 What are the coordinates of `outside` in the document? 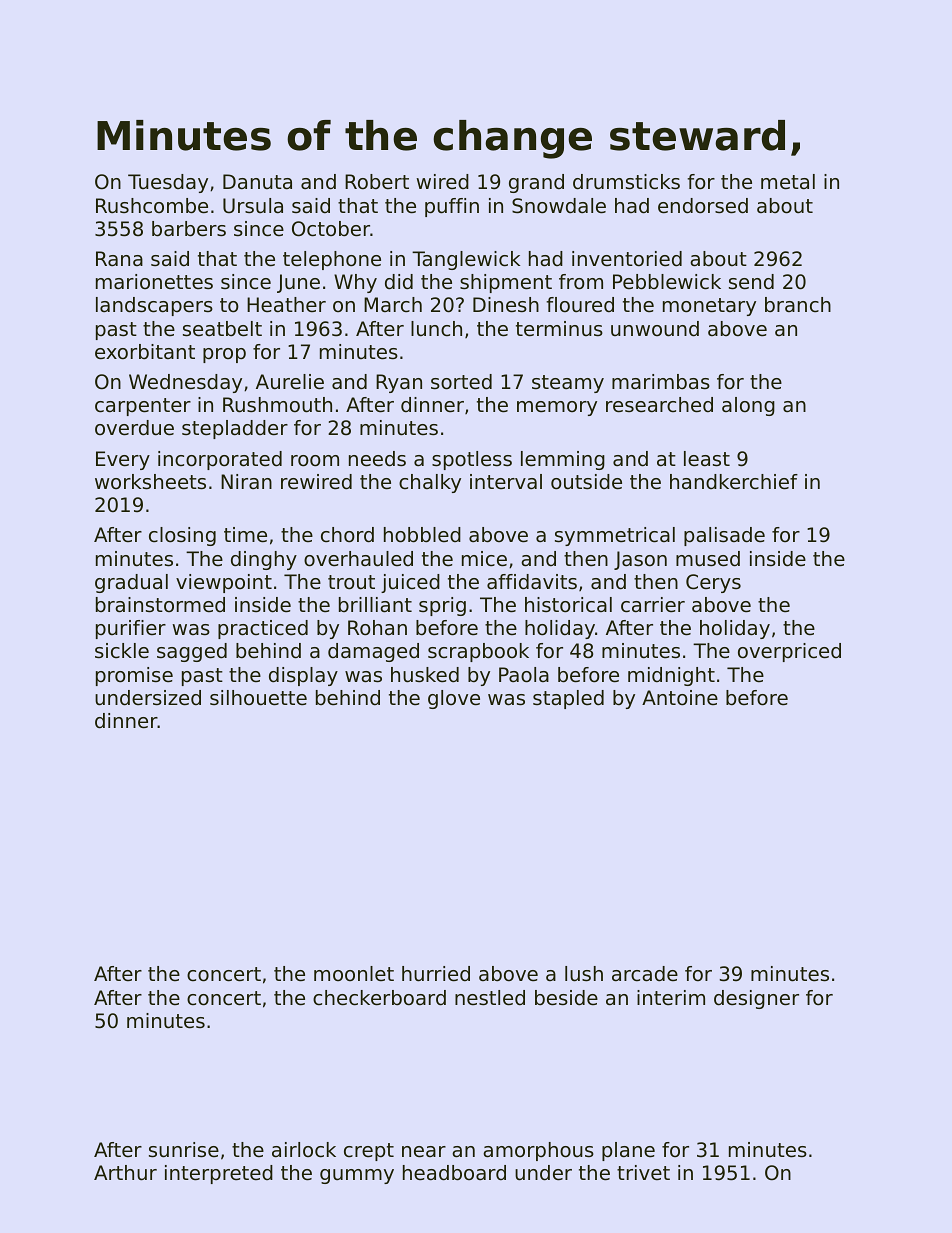 It's located at (586, 482).
